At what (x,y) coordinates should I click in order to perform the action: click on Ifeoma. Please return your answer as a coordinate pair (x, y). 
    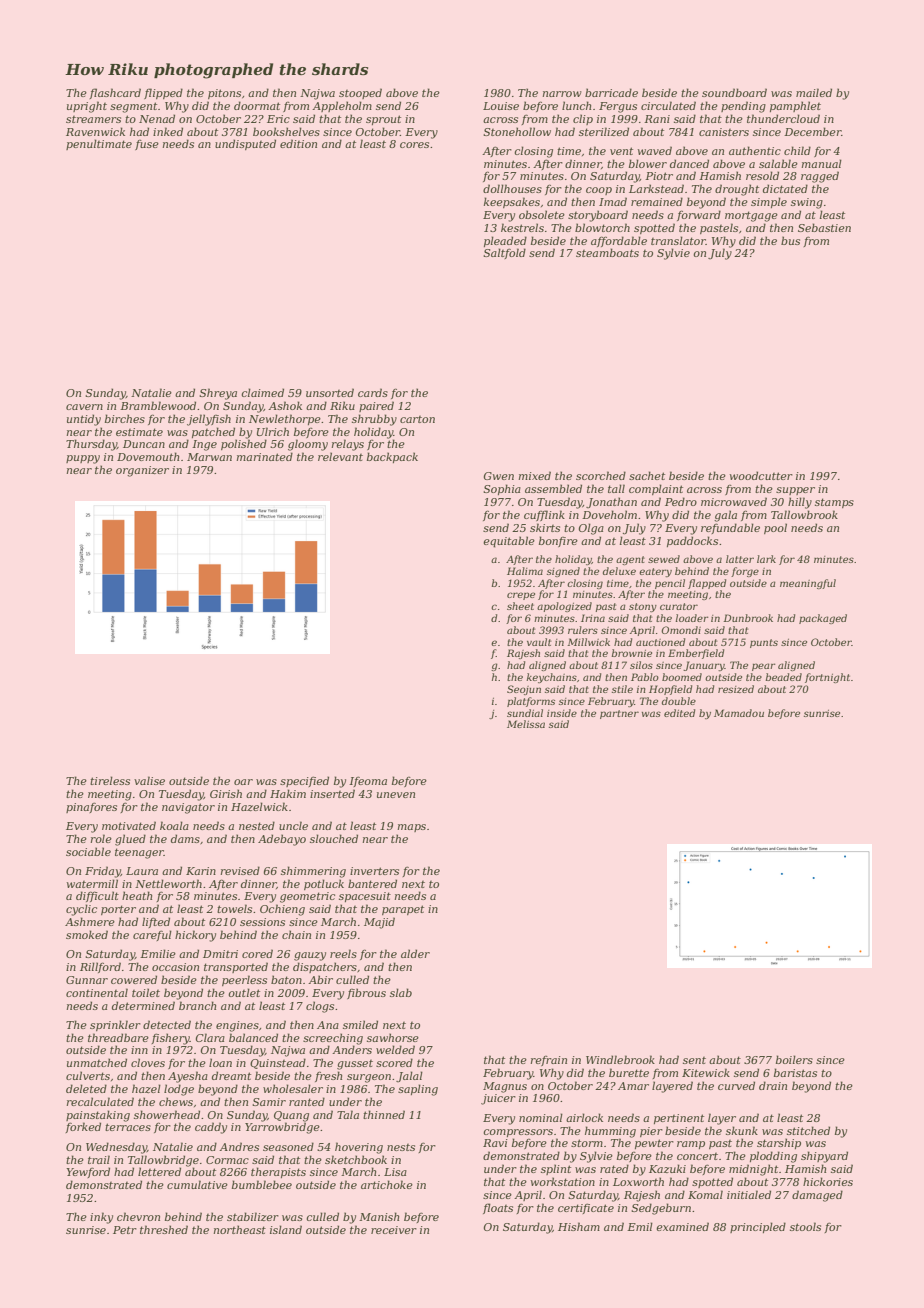
    Looking at the image, I should click on (368, 781).
